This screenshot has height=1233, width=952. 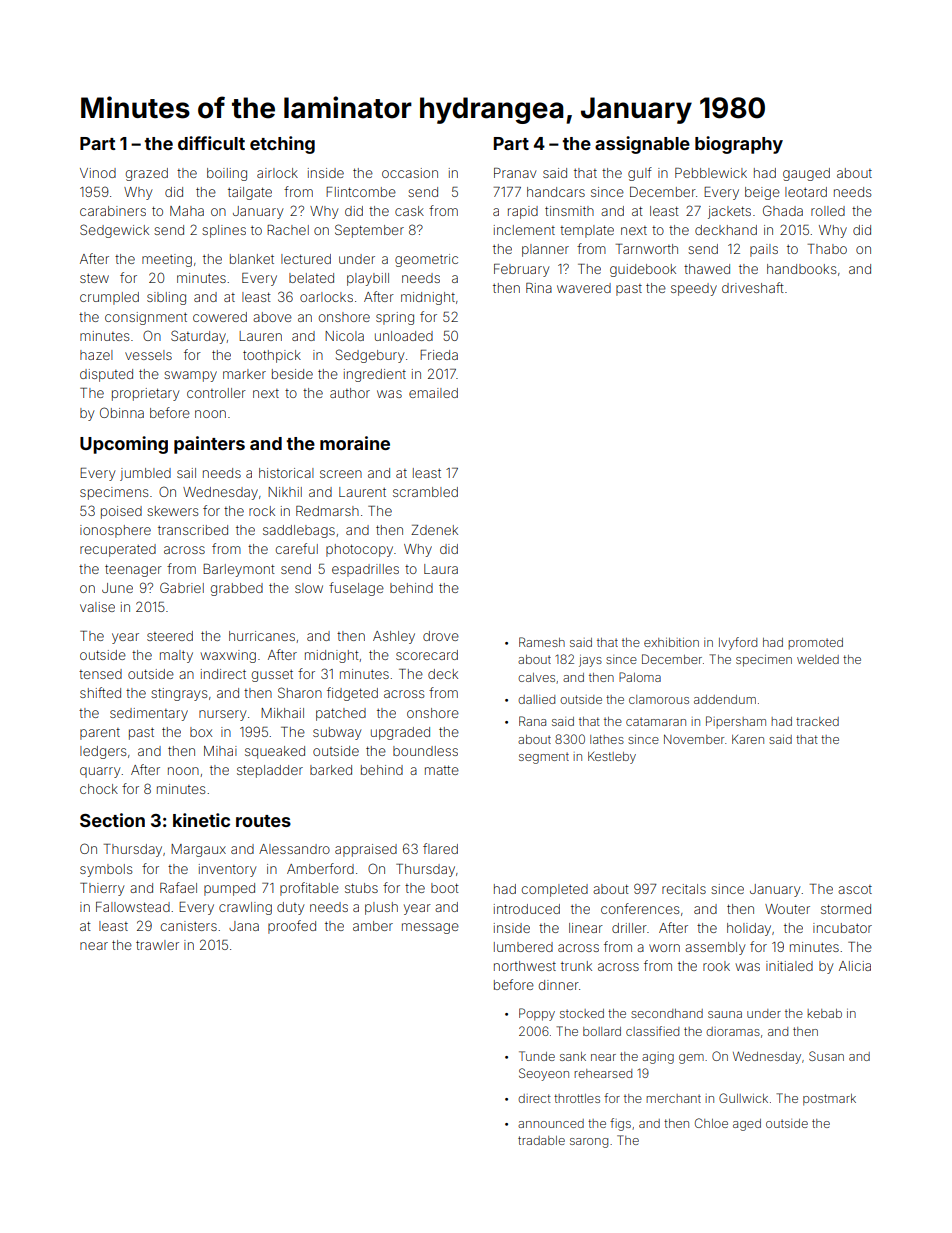 I want to click on sail, so click(x=186, y=473).
